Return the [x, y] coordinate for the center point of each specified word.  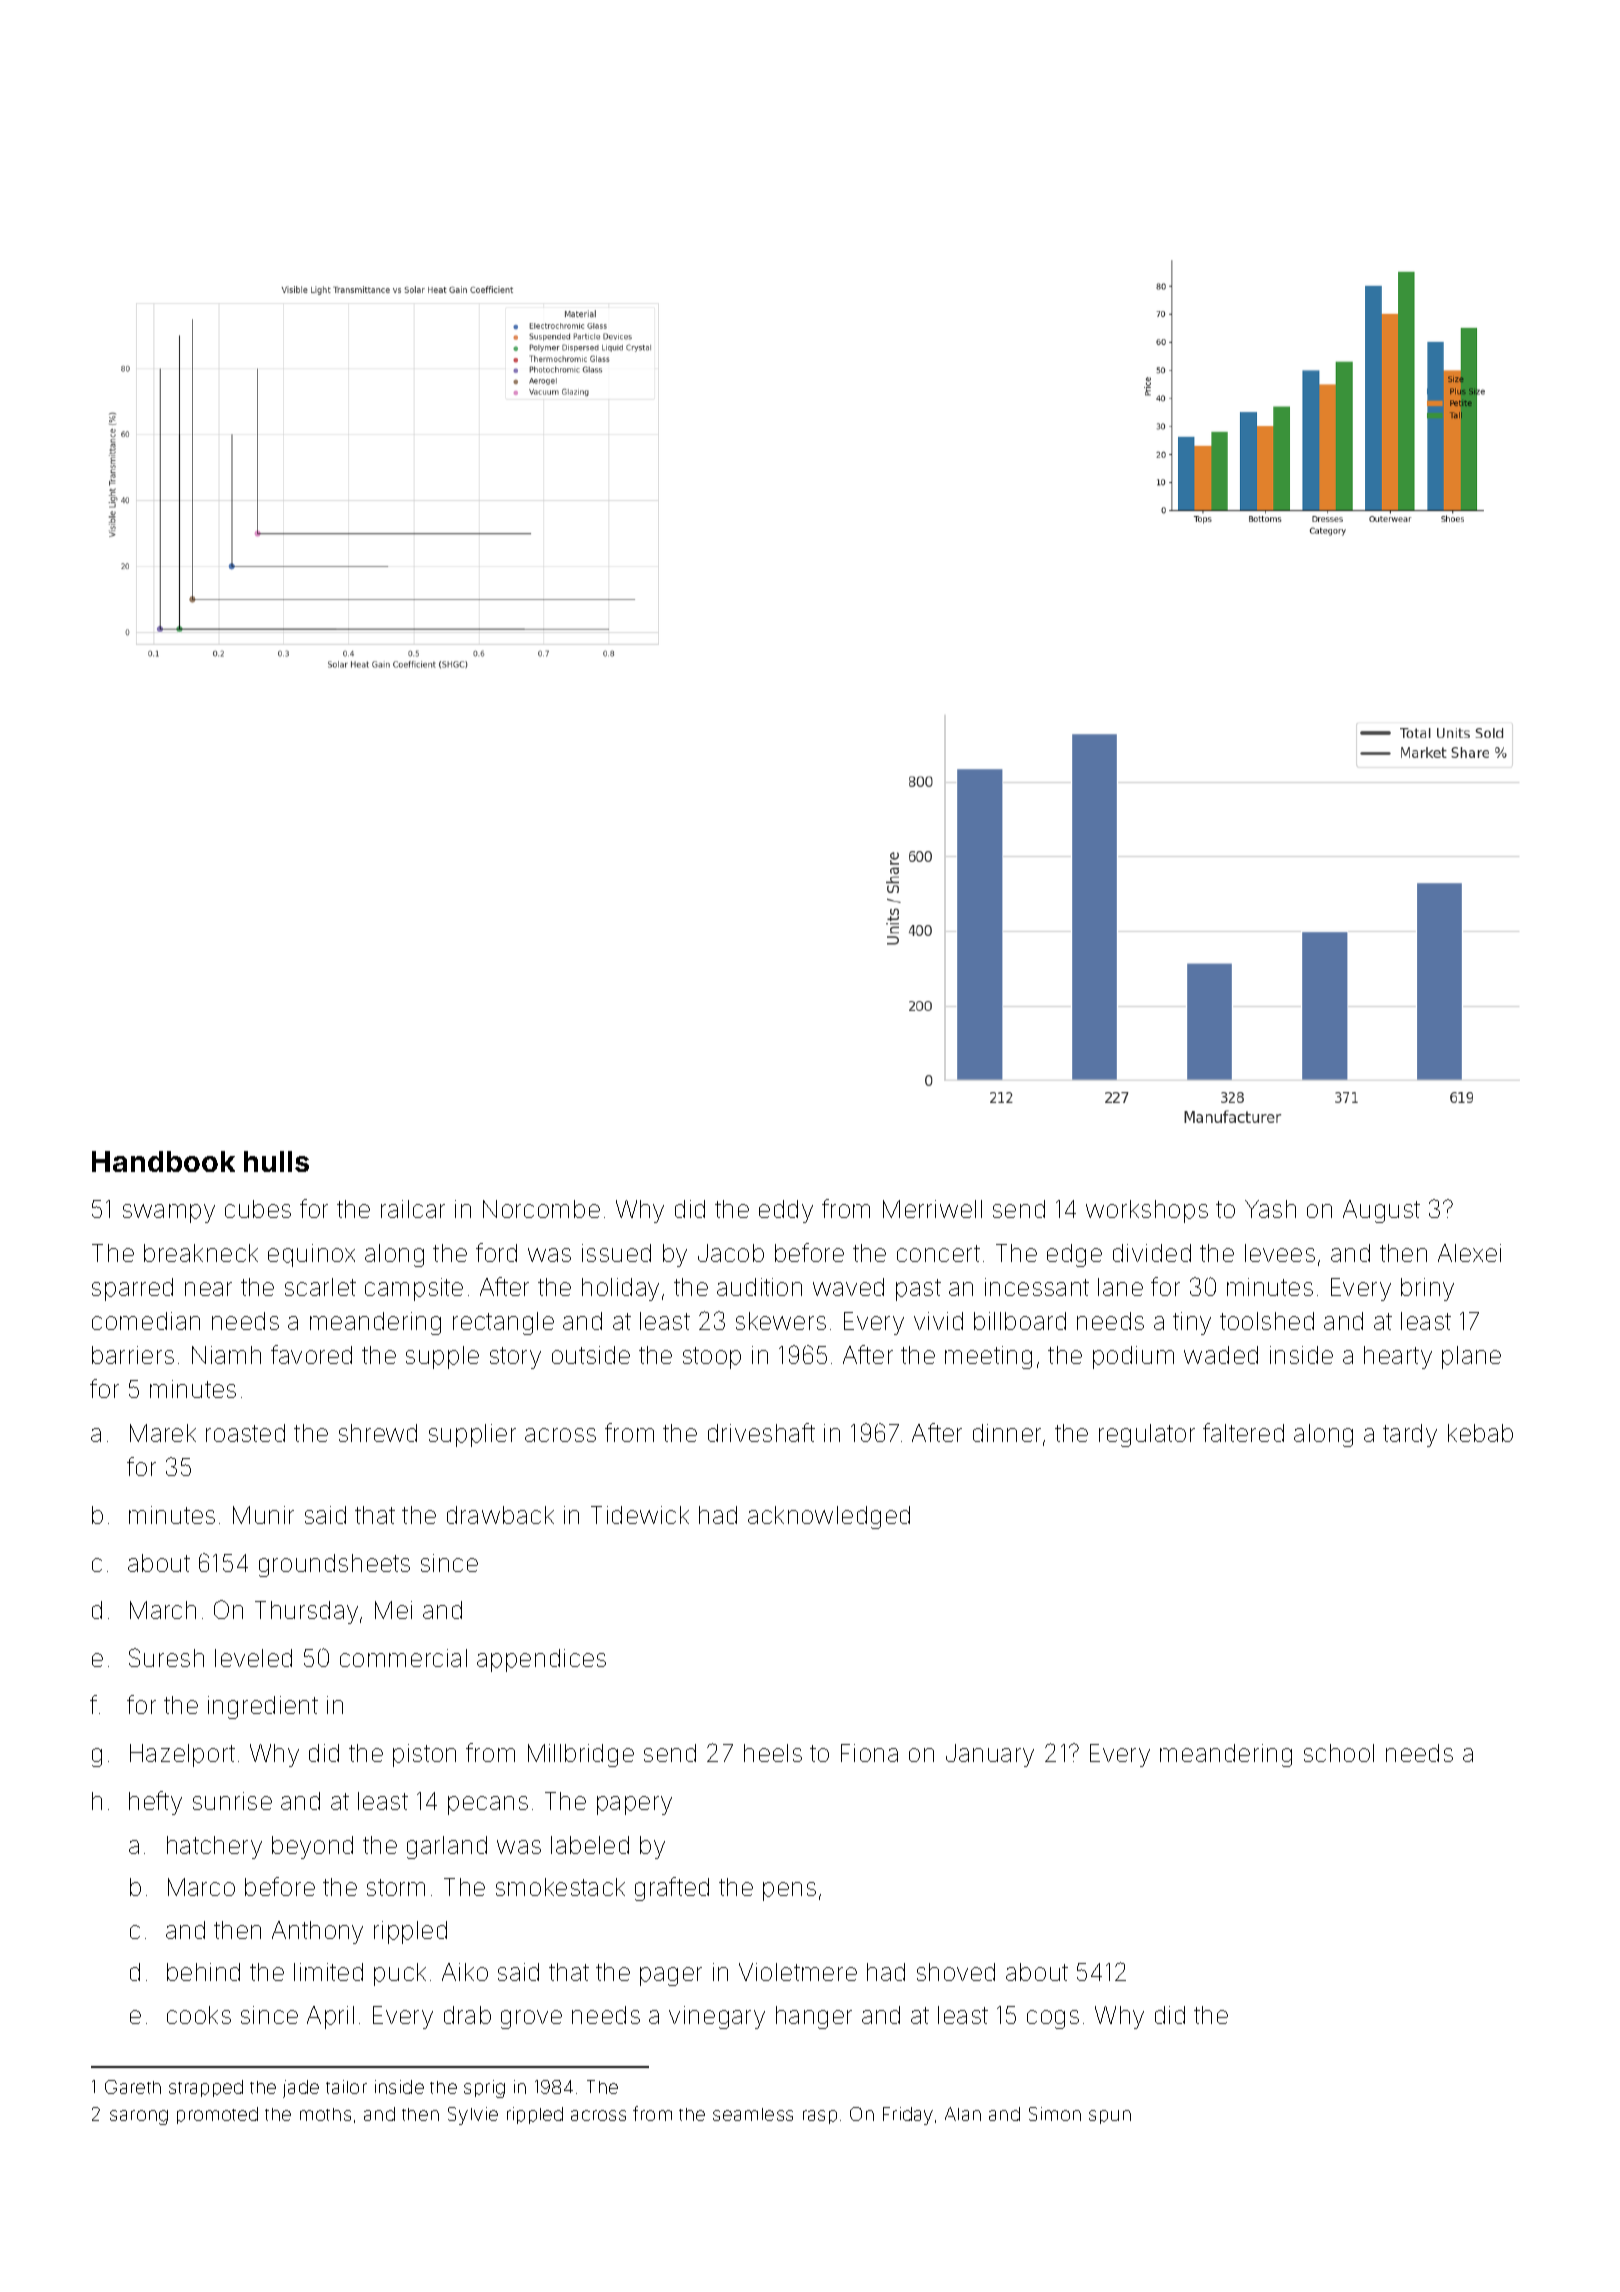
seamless [753, 2114]
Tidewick [640, 1515]
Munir [263, 1515]
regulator [1147, 1435]
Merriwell [932, 1209]
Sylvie [473, 2116]
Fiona [869, 1753]
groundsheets [334, 1565]
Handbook [163, 1161]
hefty [155, 1803]
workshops [1147, 1211]
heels [773, 1753]
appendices [541, 1660]
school [1339, 1753]
